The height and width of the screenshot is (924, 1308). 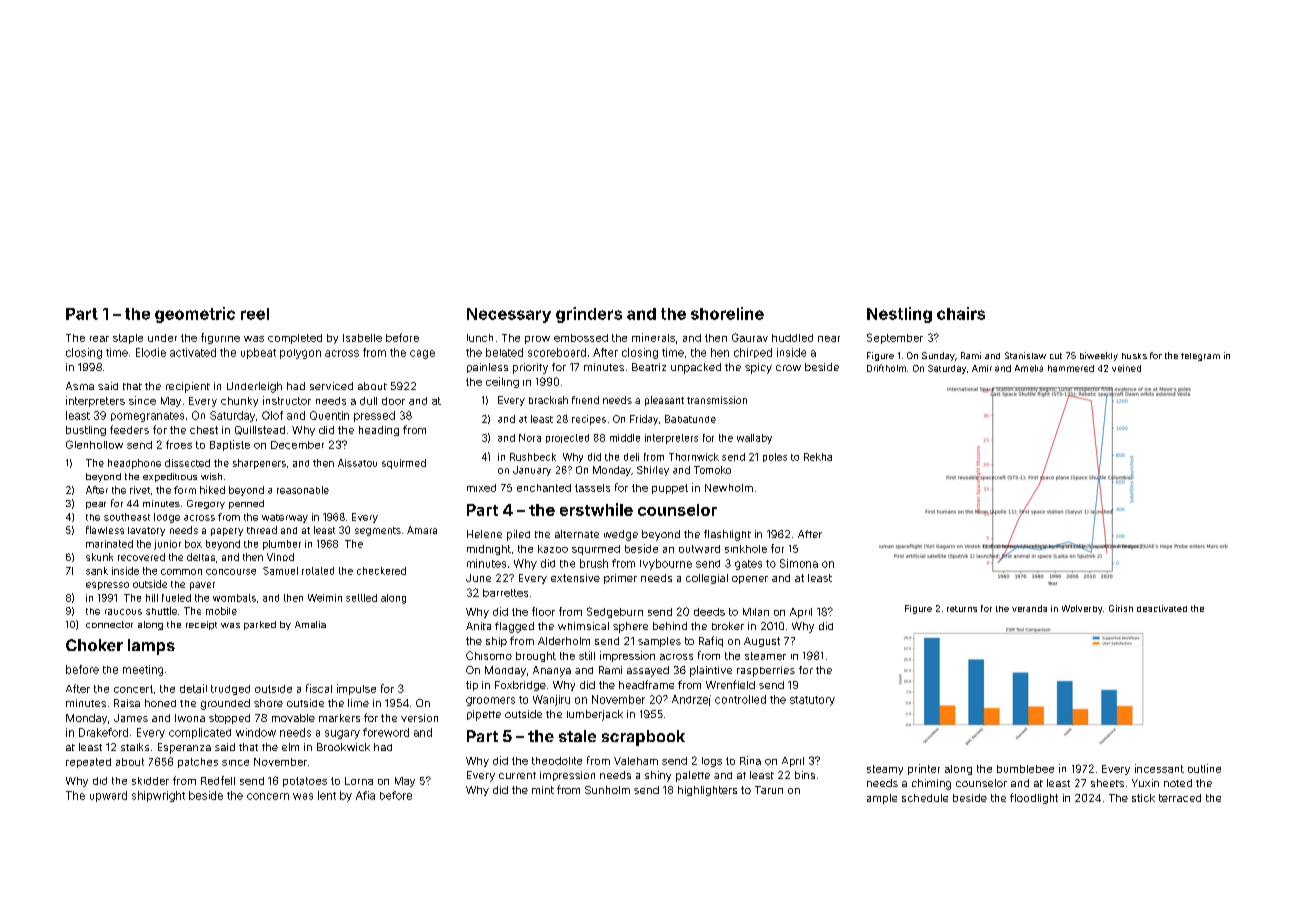 What do you see at coordinates (962, 609) in the screenshot?
I see `returns` at bounding box center [962, 609].
